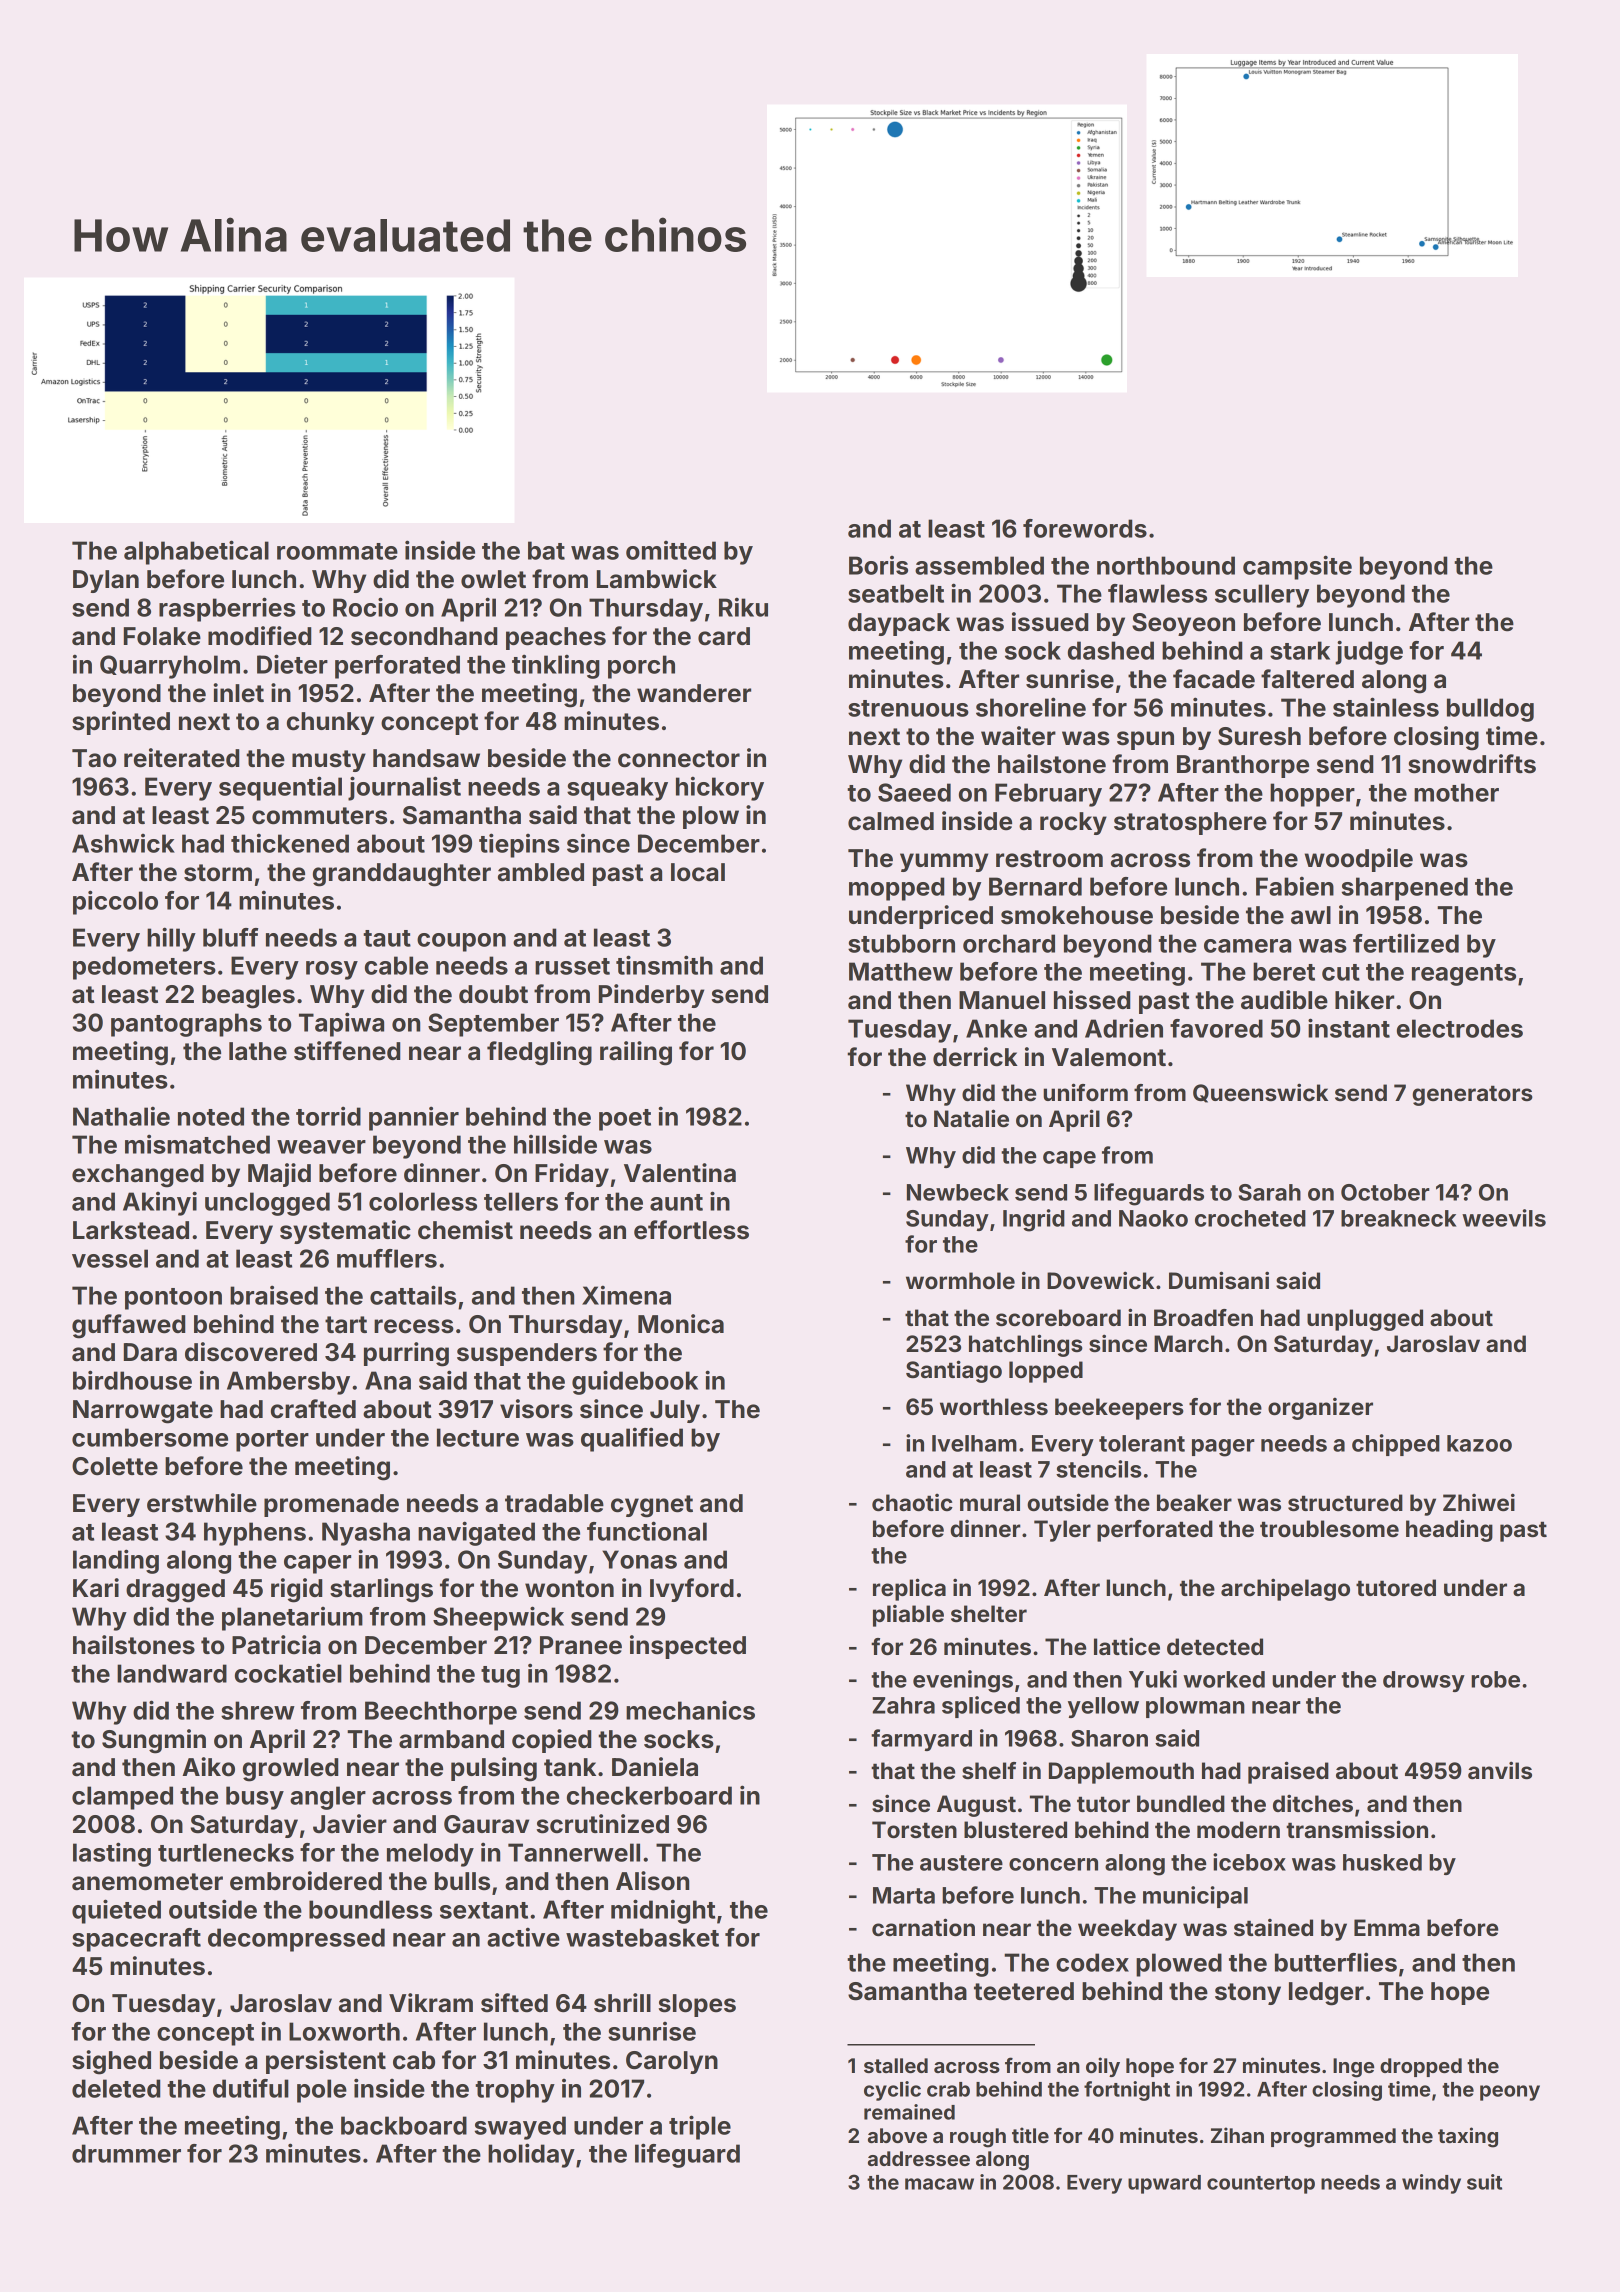 This screenshot has height=2292, width=1620. I want to click on deleted, so click(116, 2088).
